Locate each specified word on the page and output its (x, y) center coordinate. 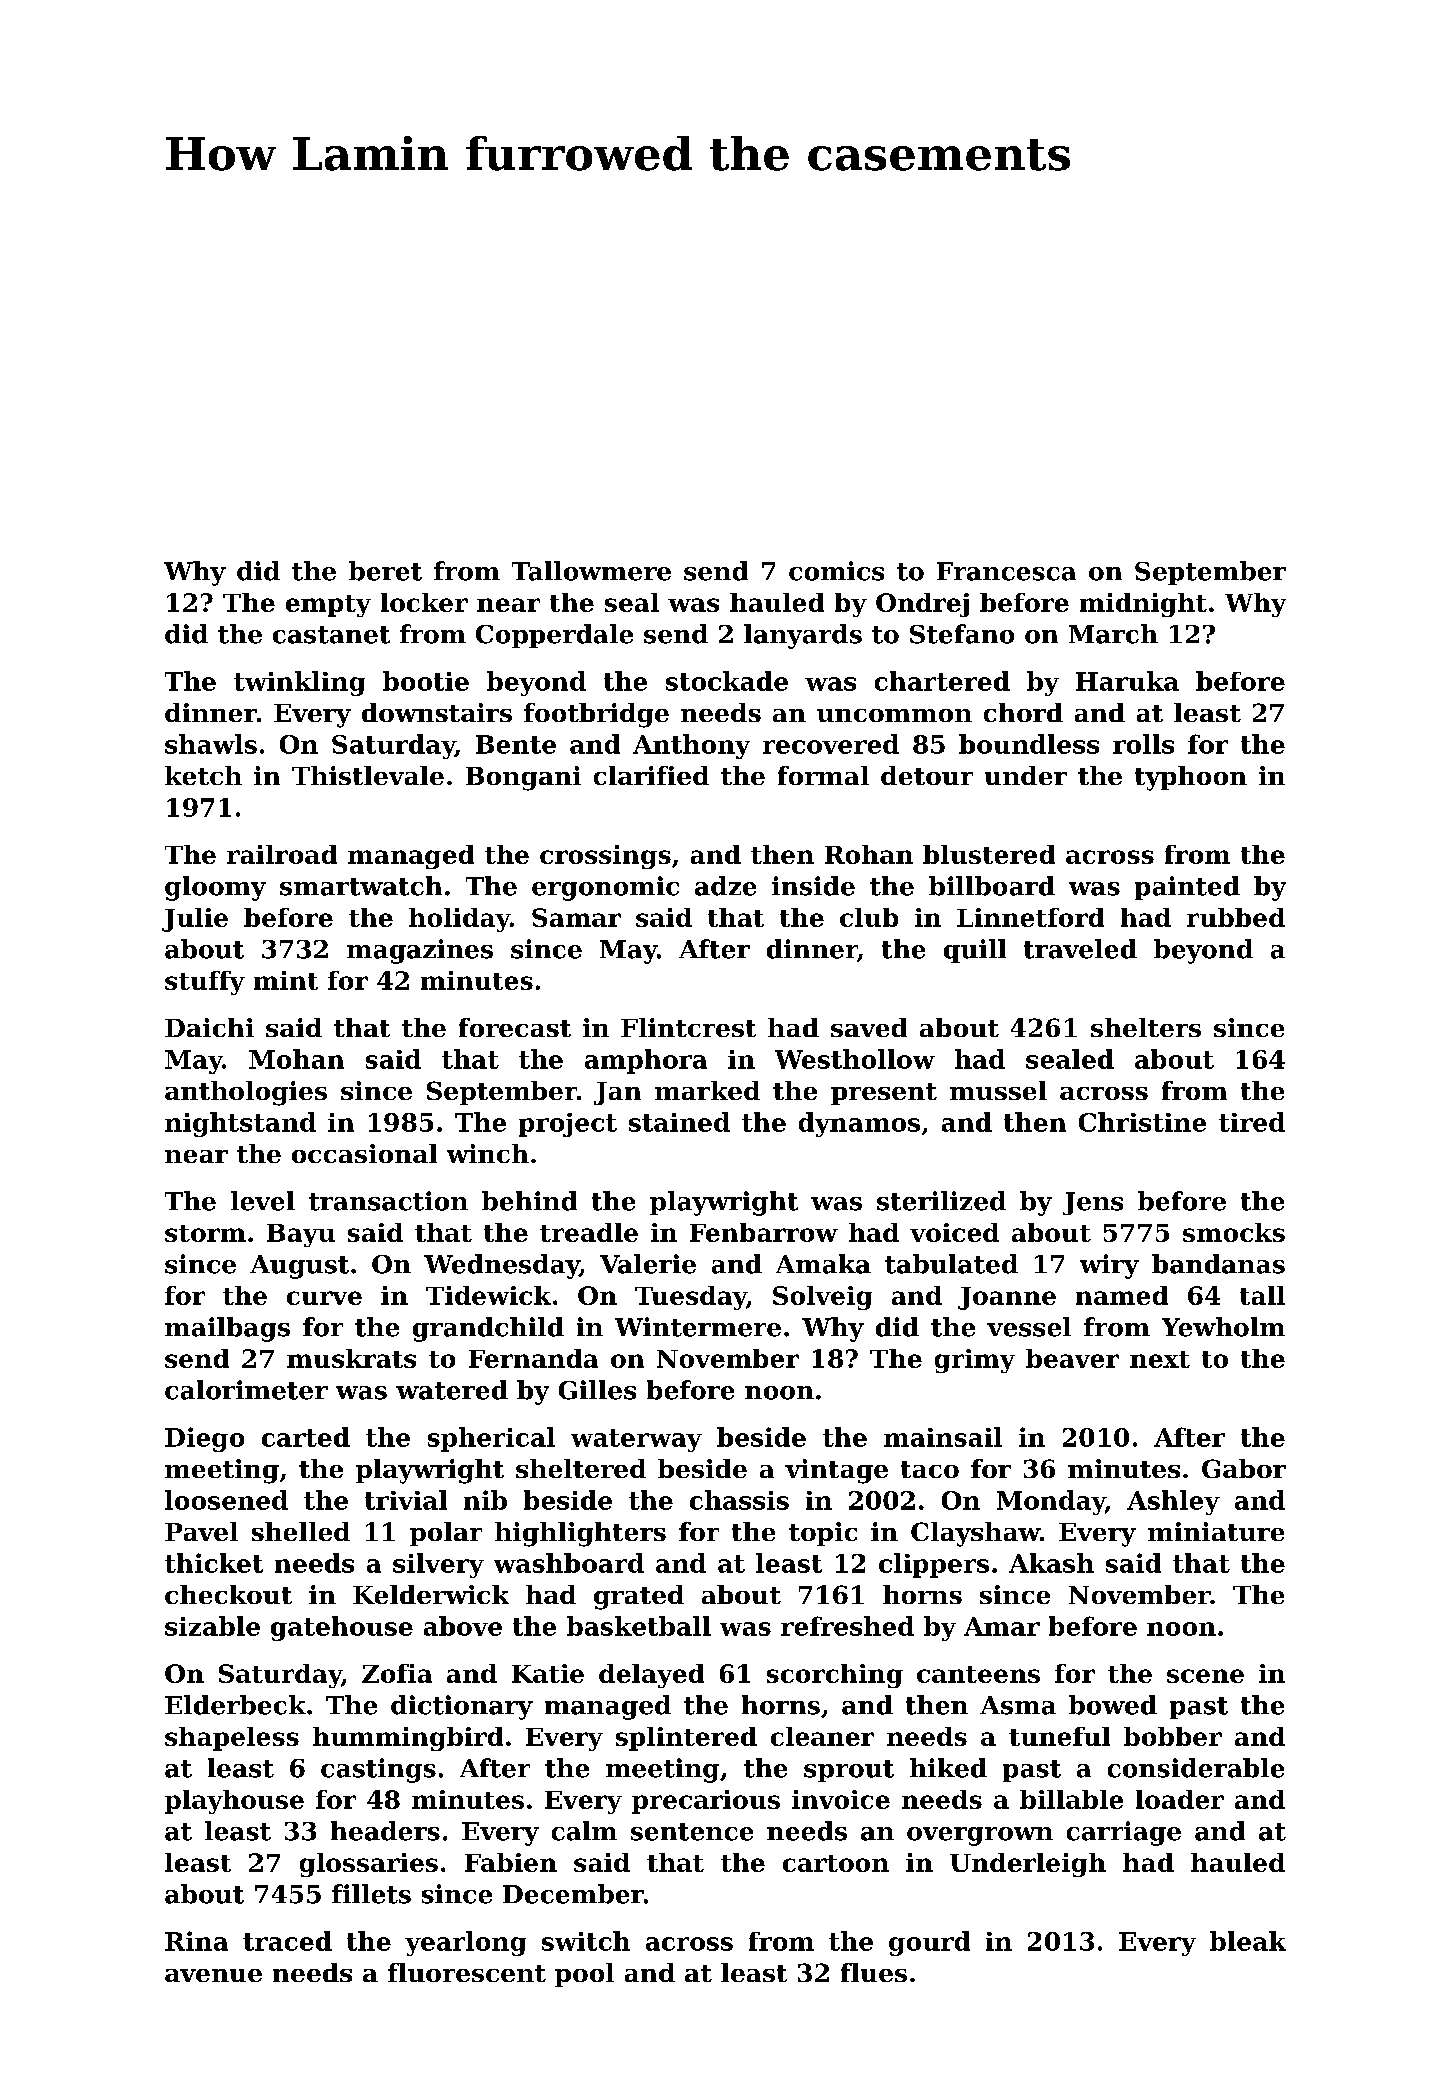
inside (813, 886)
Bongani (523, 778)
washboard (569, 1563)
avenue (213, 1975)
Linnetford (1030, 917)
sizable (212, 1626)
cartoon (836, 1863)
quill (975, 951)
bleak (1248, 1941)
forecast (515, 1027)
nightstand (240, 1124)
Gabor (1244, 1468)
